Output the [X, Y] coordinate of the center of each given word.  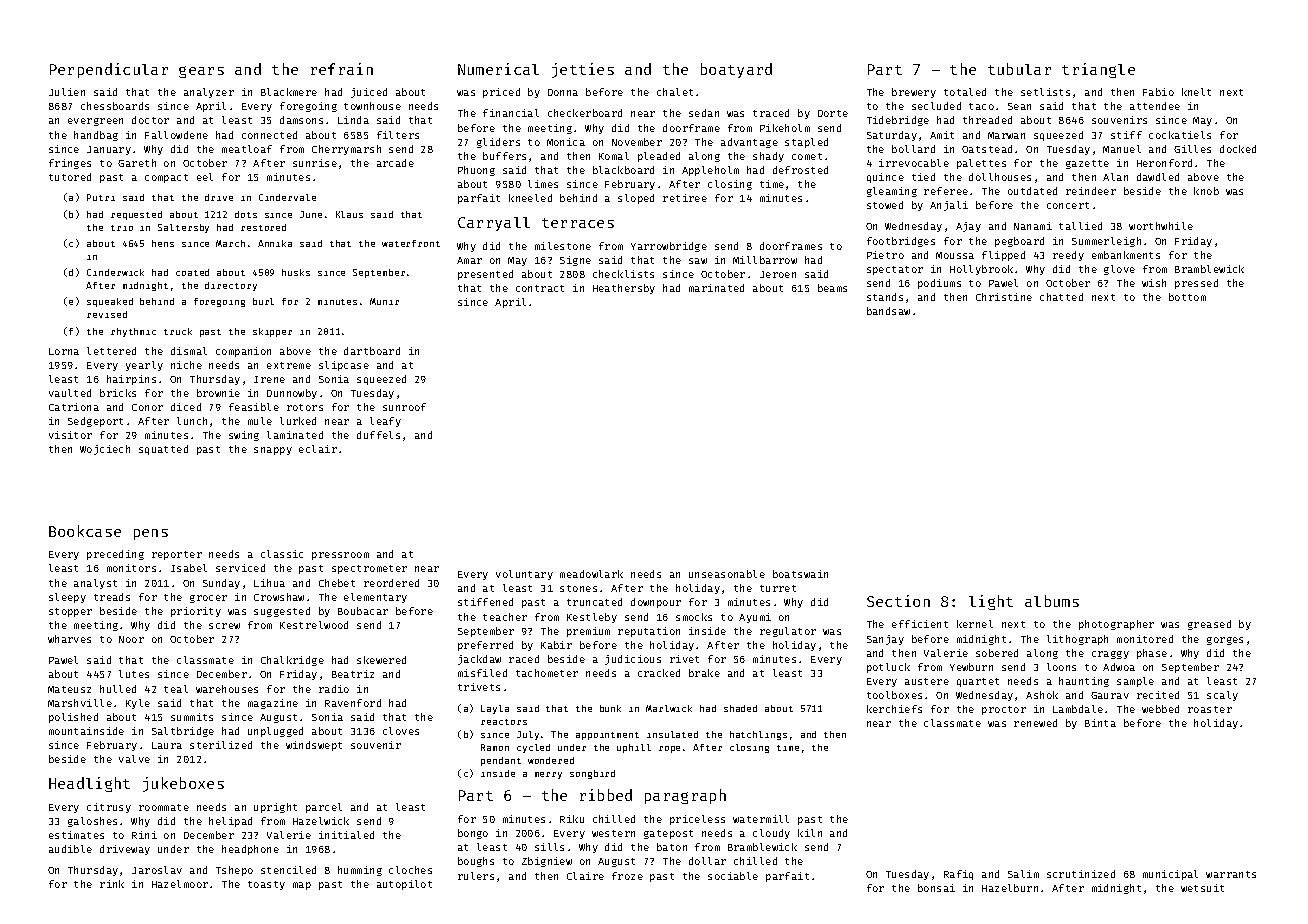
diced [186, 407]
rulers [476, 876]
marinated [716, 288]
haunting [1084, 682]
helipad [230, 822]
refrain [342, 69]
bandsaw [888, 311]
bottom [1187, 297]
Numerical [498, 69]
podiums [939, 284]
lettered [111, 351]
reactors [504, 722]
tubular [1019, 69]
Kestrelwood [314, 625]
